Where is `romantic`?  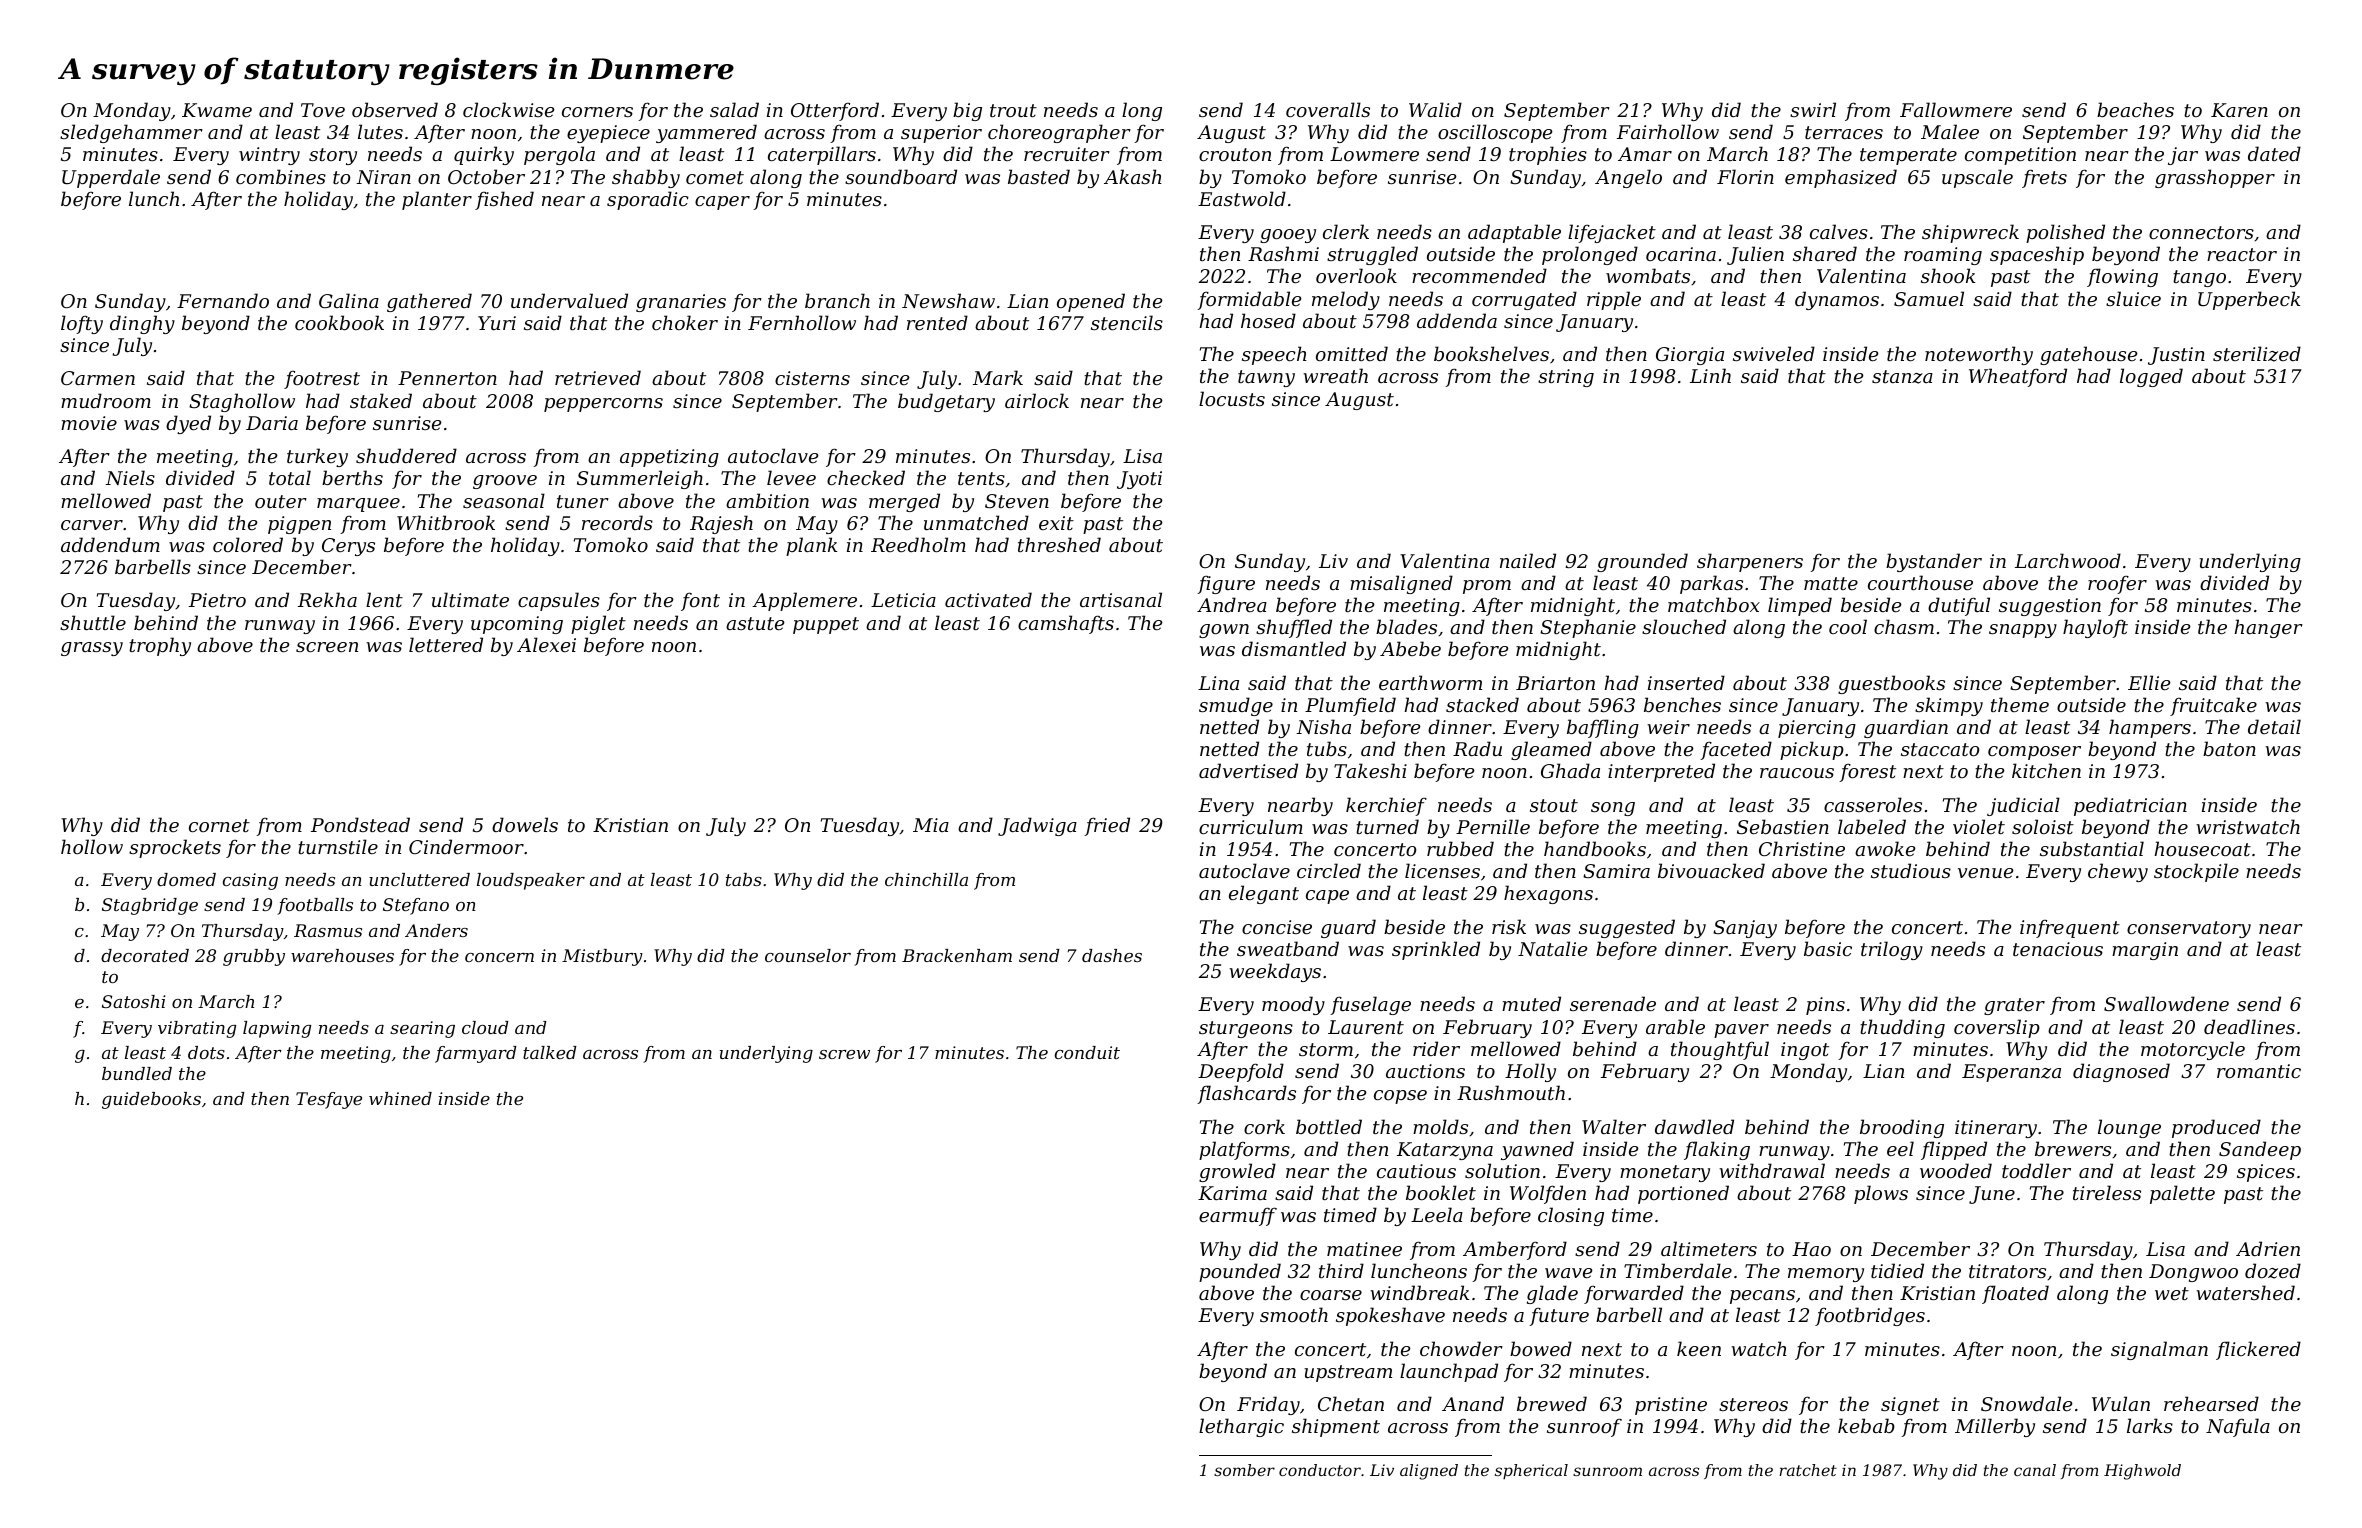 romantic is located at coordinates (2259, 1071).
